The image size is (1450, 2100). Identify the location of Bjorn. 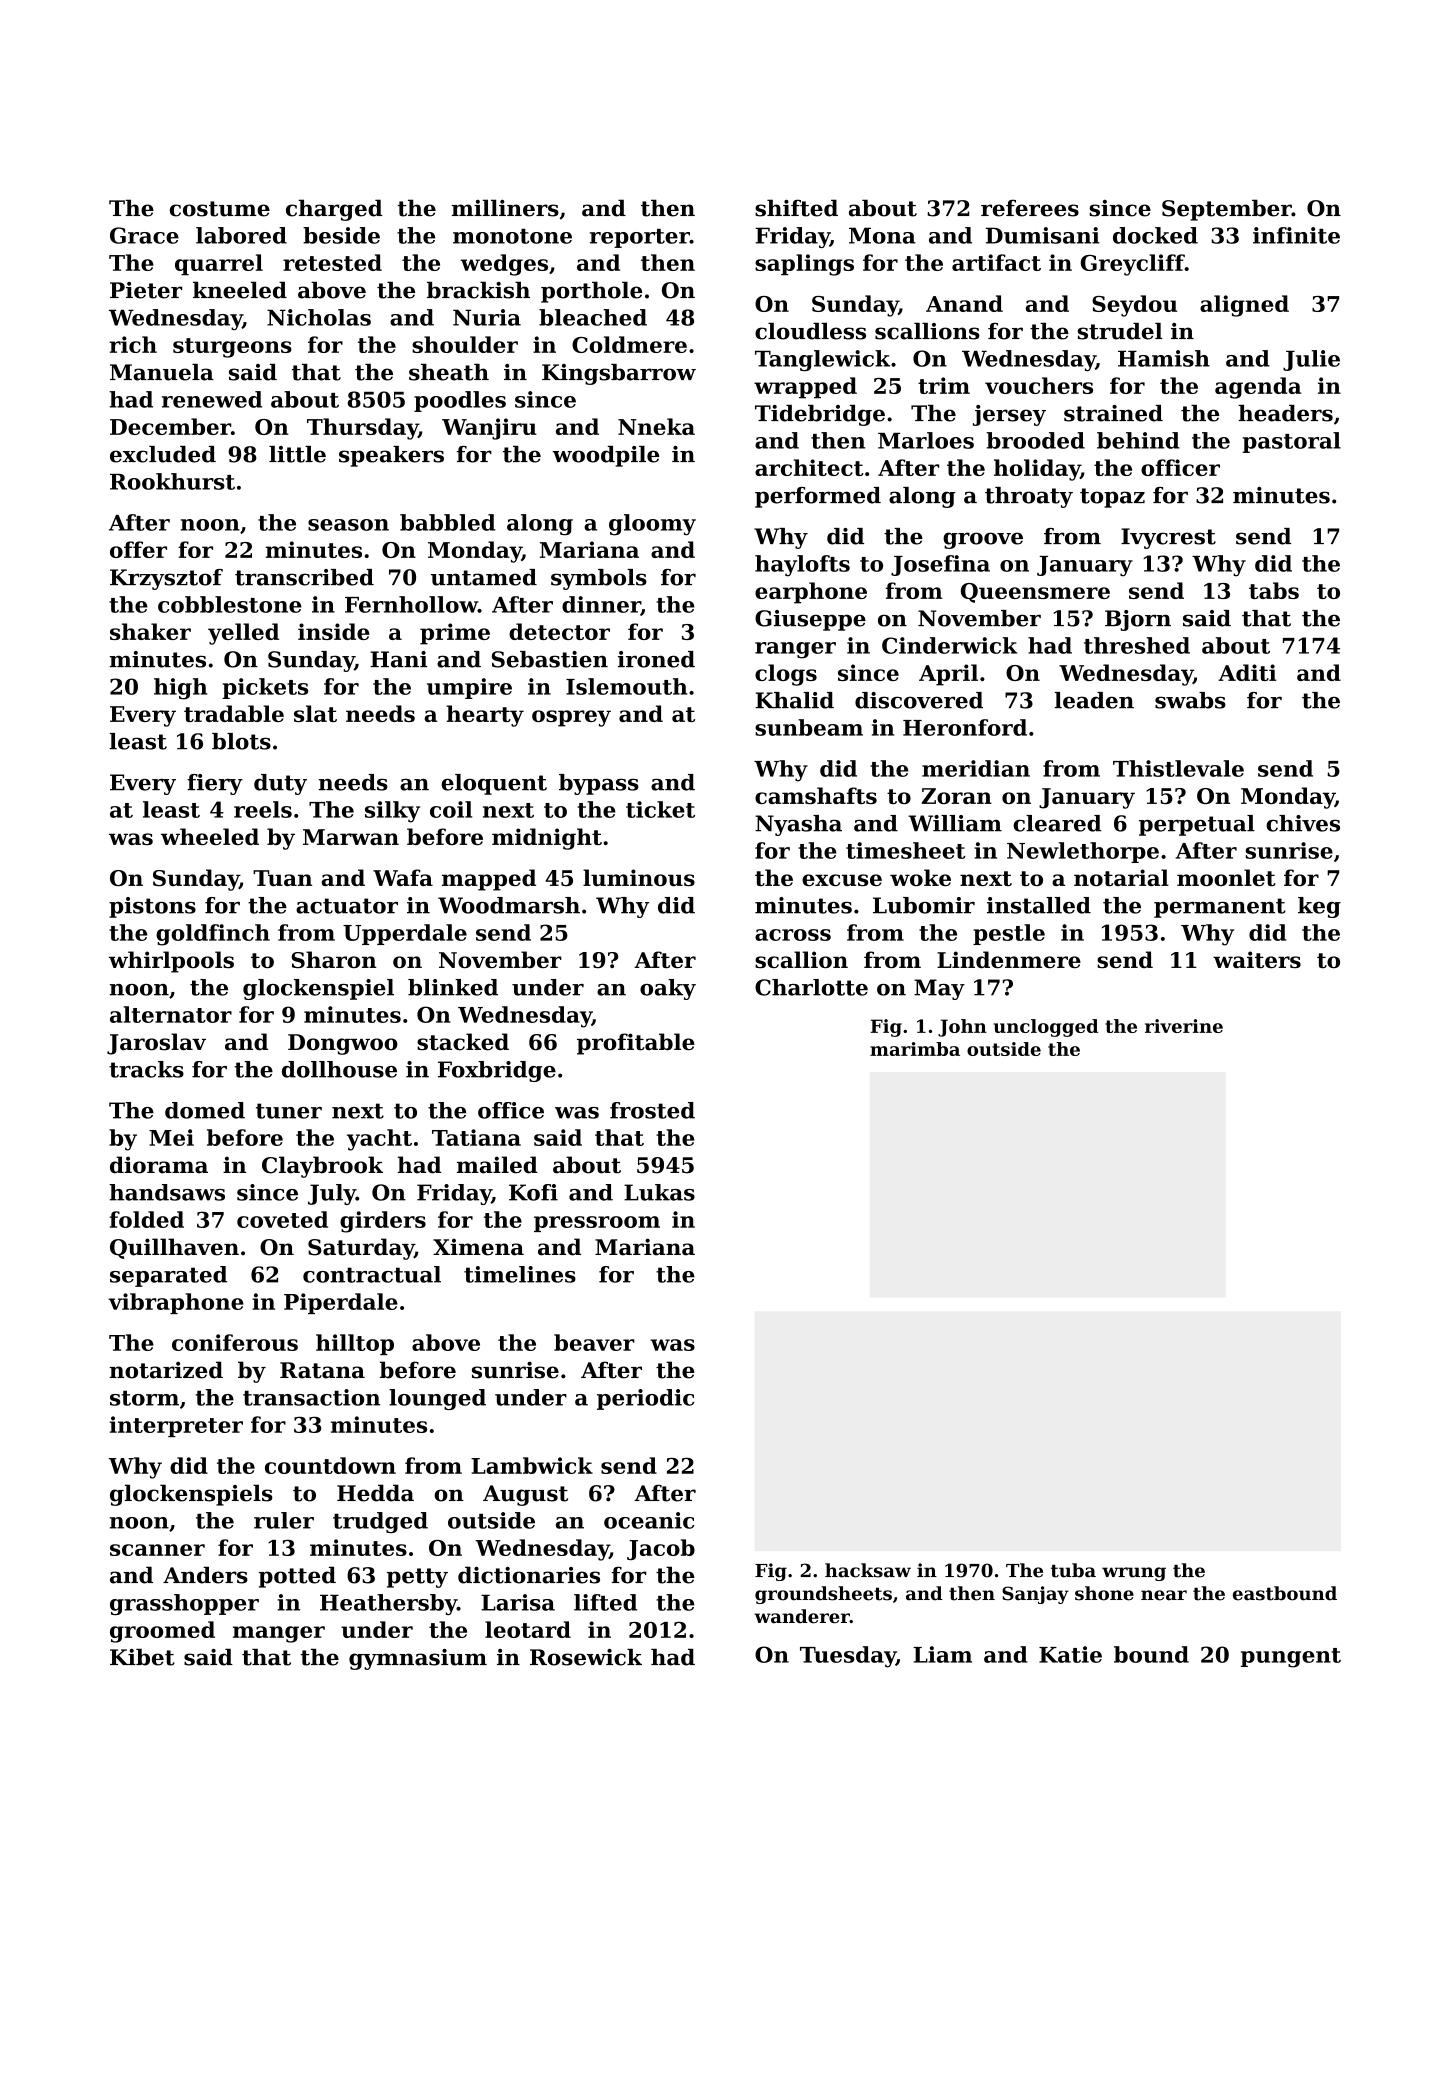
(1138, 620).
